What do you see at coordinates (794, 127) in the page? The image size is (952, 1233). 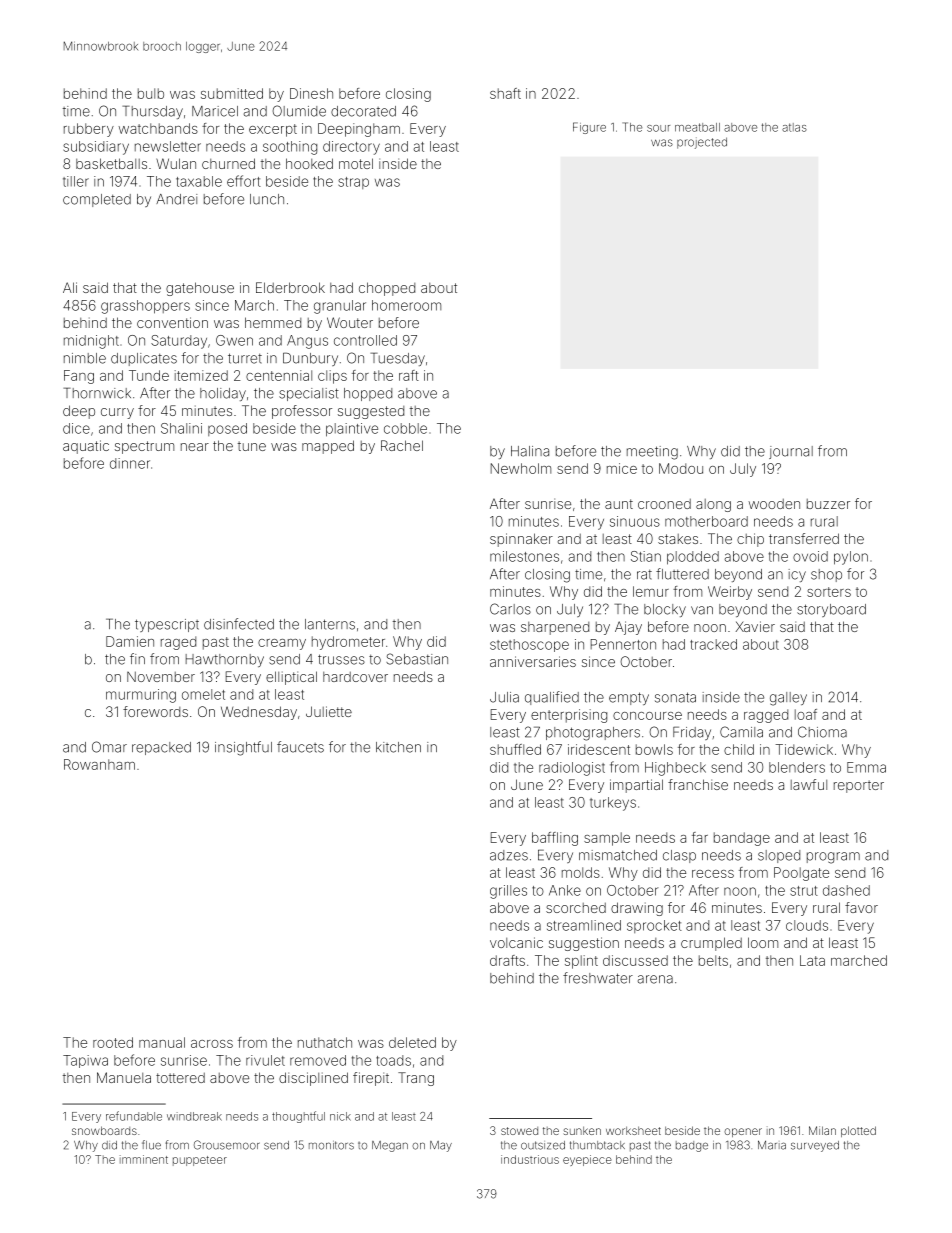 I see `atlas` at bounding box center [794, 127].
